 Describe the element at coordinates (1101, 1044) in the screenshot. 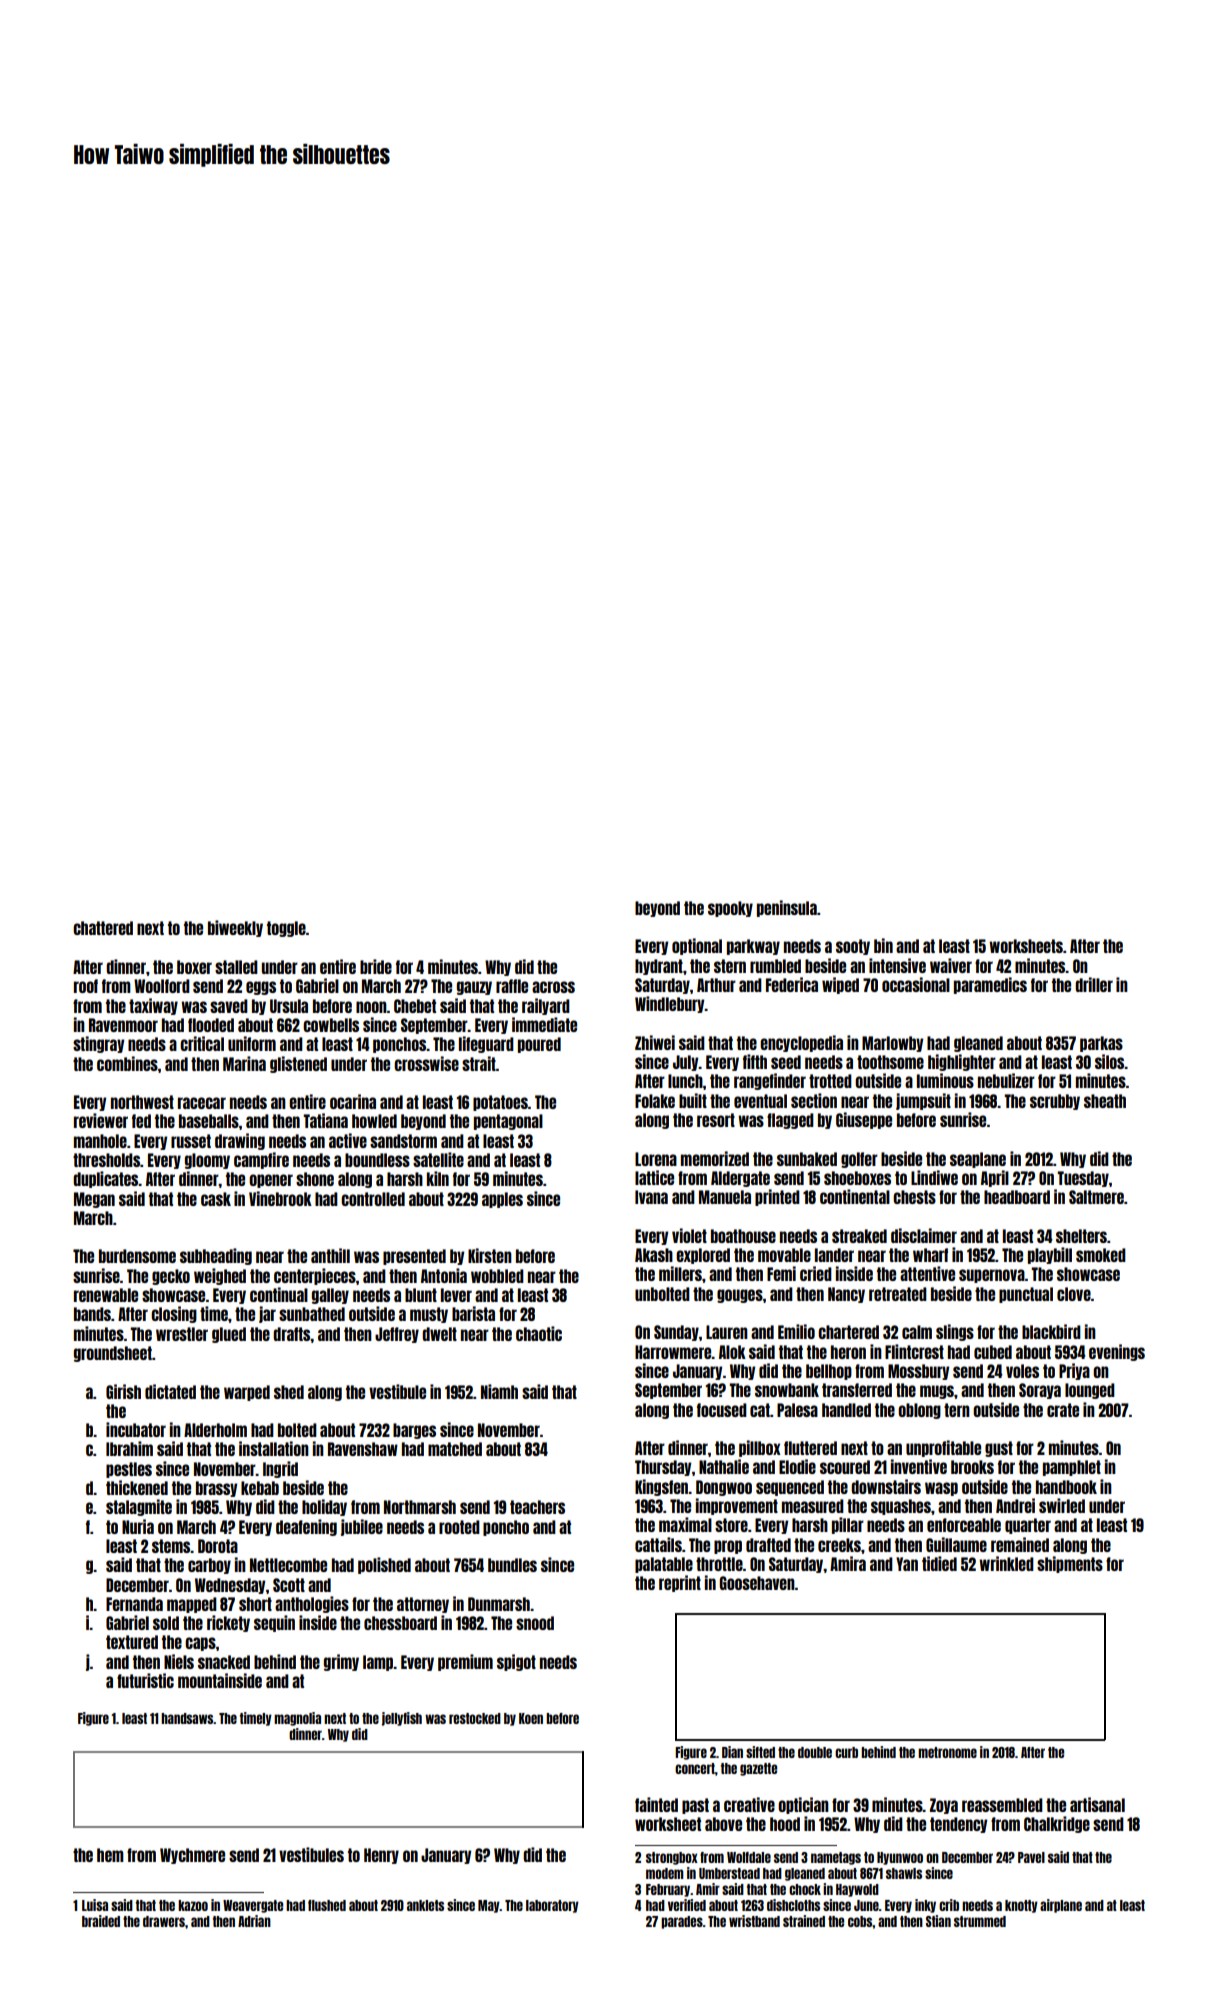

I see `parkas` at that location.
